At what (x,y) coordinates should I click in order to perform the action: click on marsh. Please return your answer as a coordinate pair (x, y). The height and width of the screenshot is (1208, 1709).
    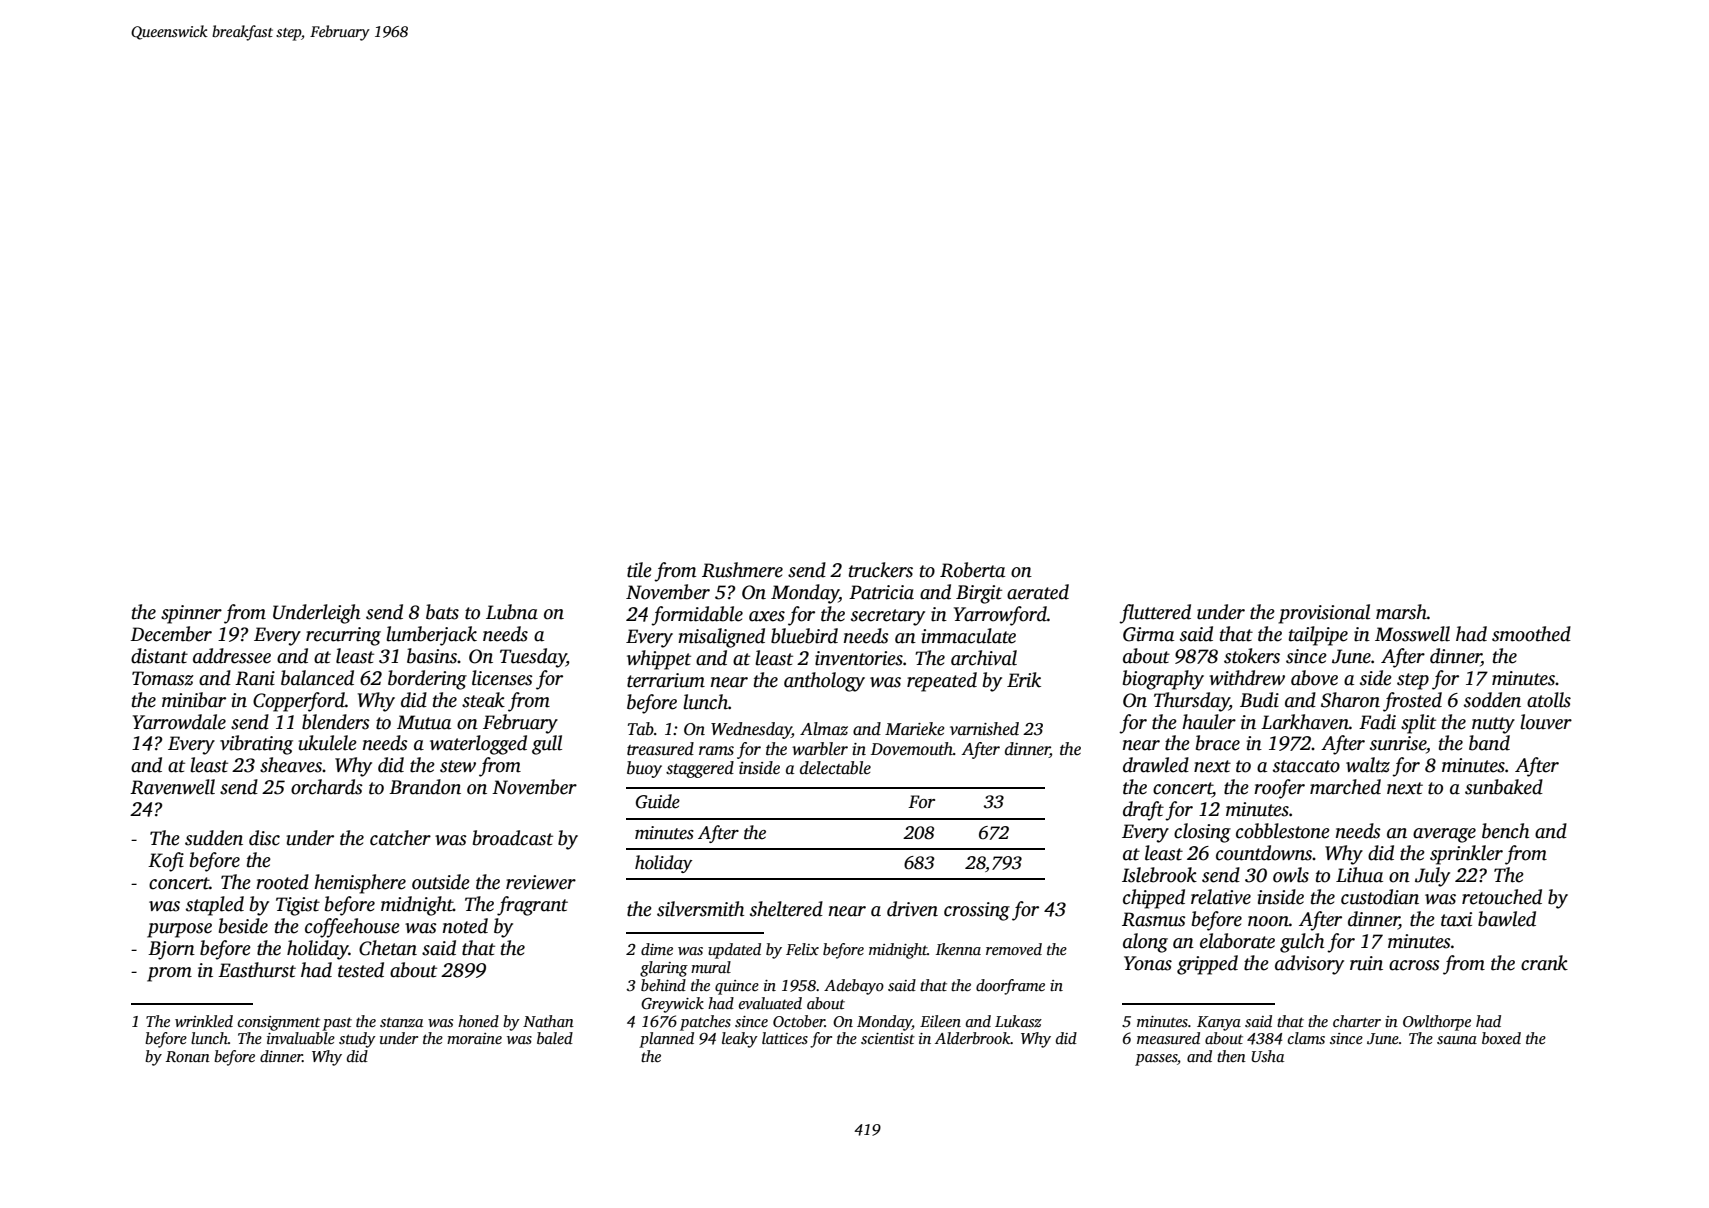
    Looking at the image, I should click on (1401, 612).
